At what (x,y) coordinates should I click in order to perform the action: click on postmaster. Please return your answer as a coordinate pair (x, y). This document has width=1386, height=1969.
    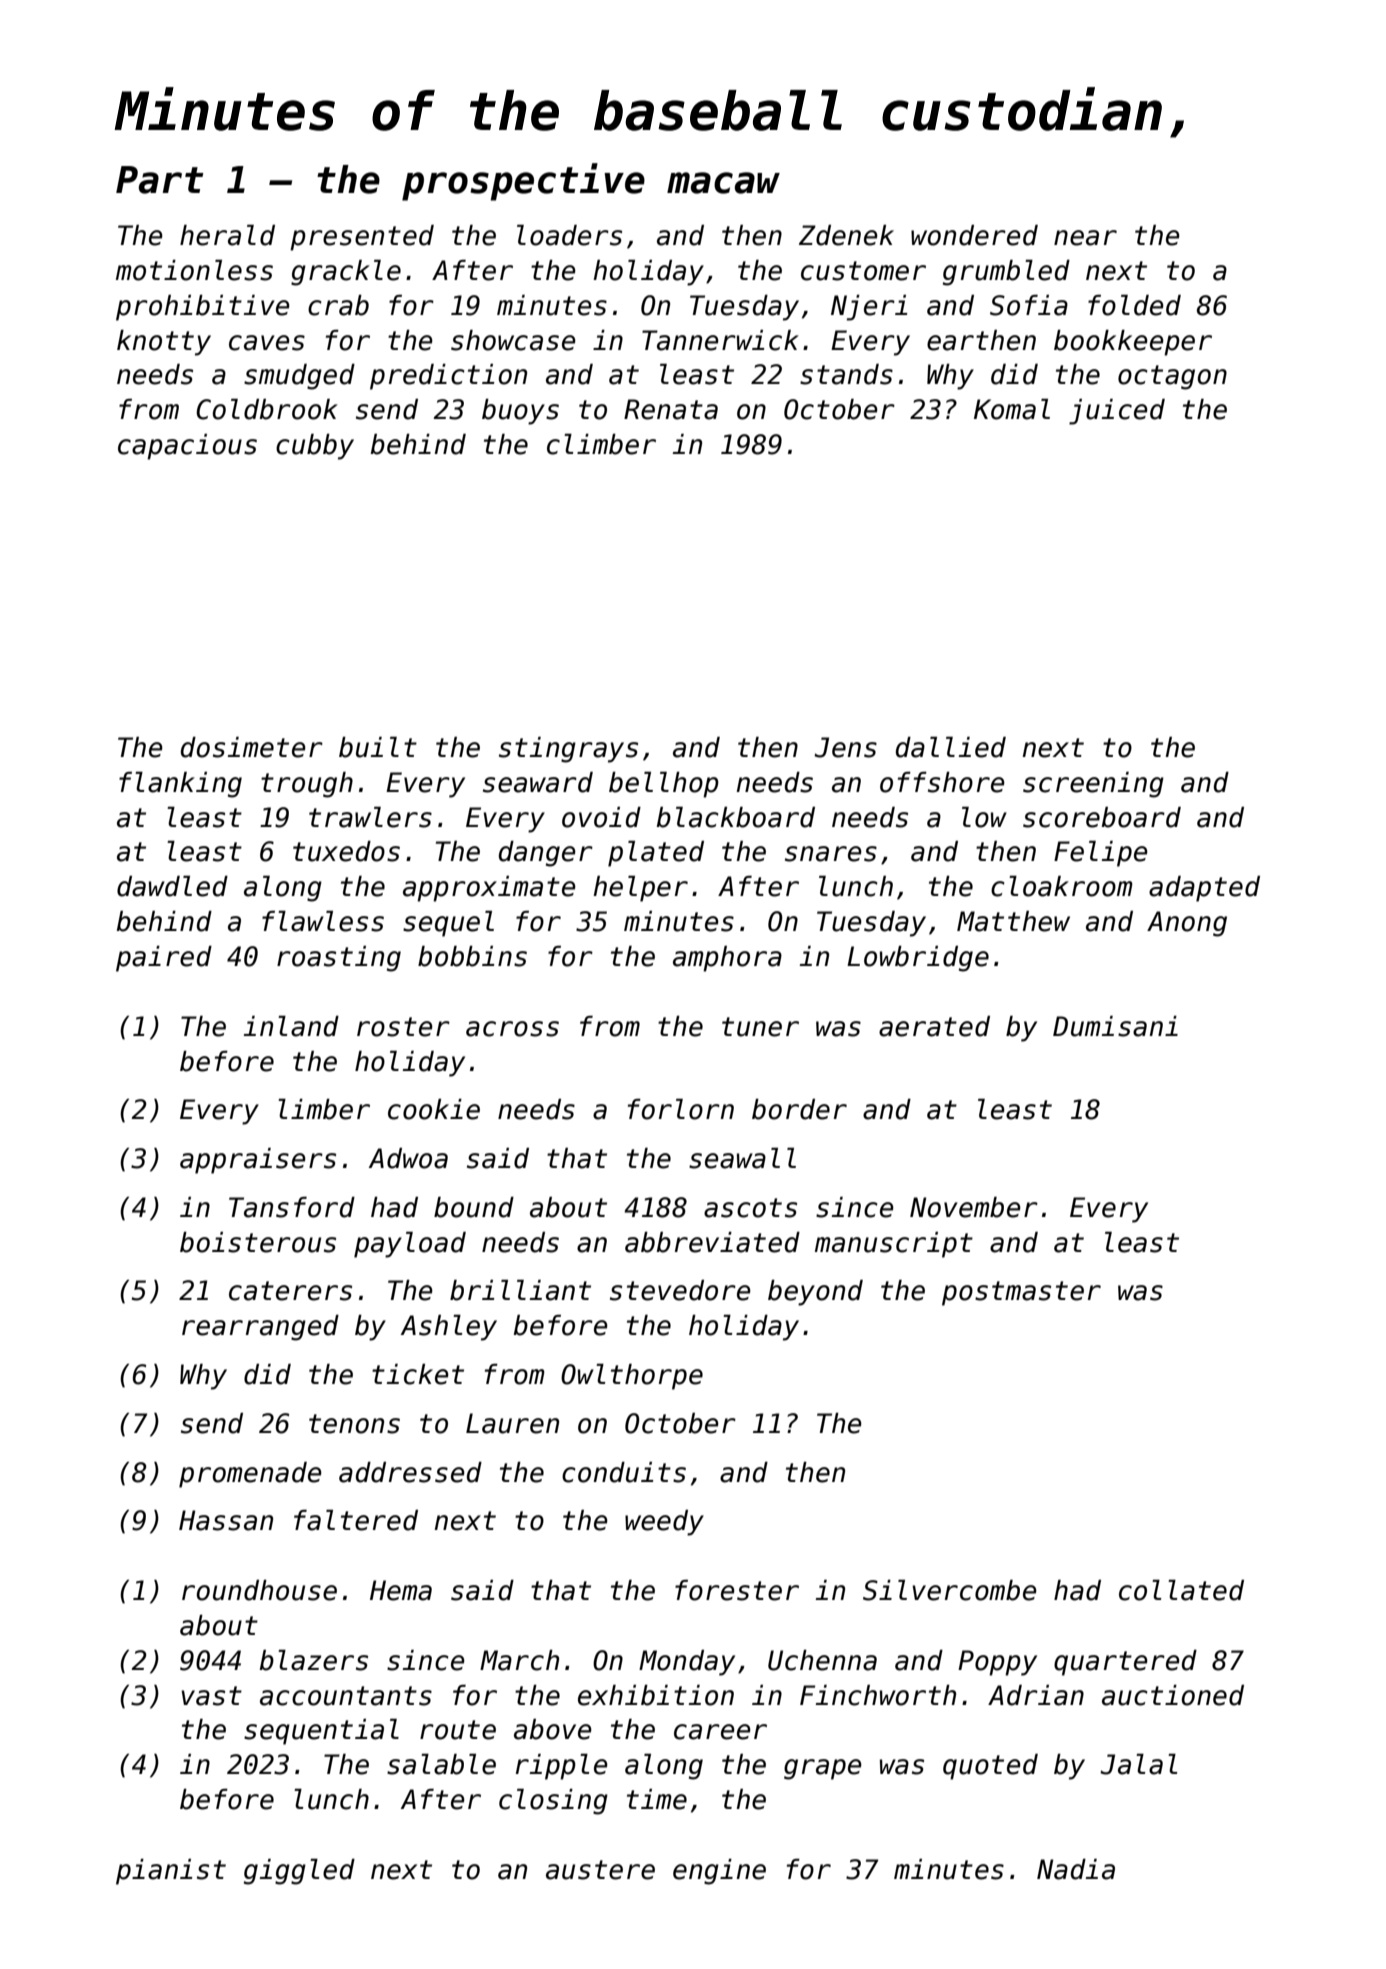
    Looking at the image, I should click on (1021, 1293).
